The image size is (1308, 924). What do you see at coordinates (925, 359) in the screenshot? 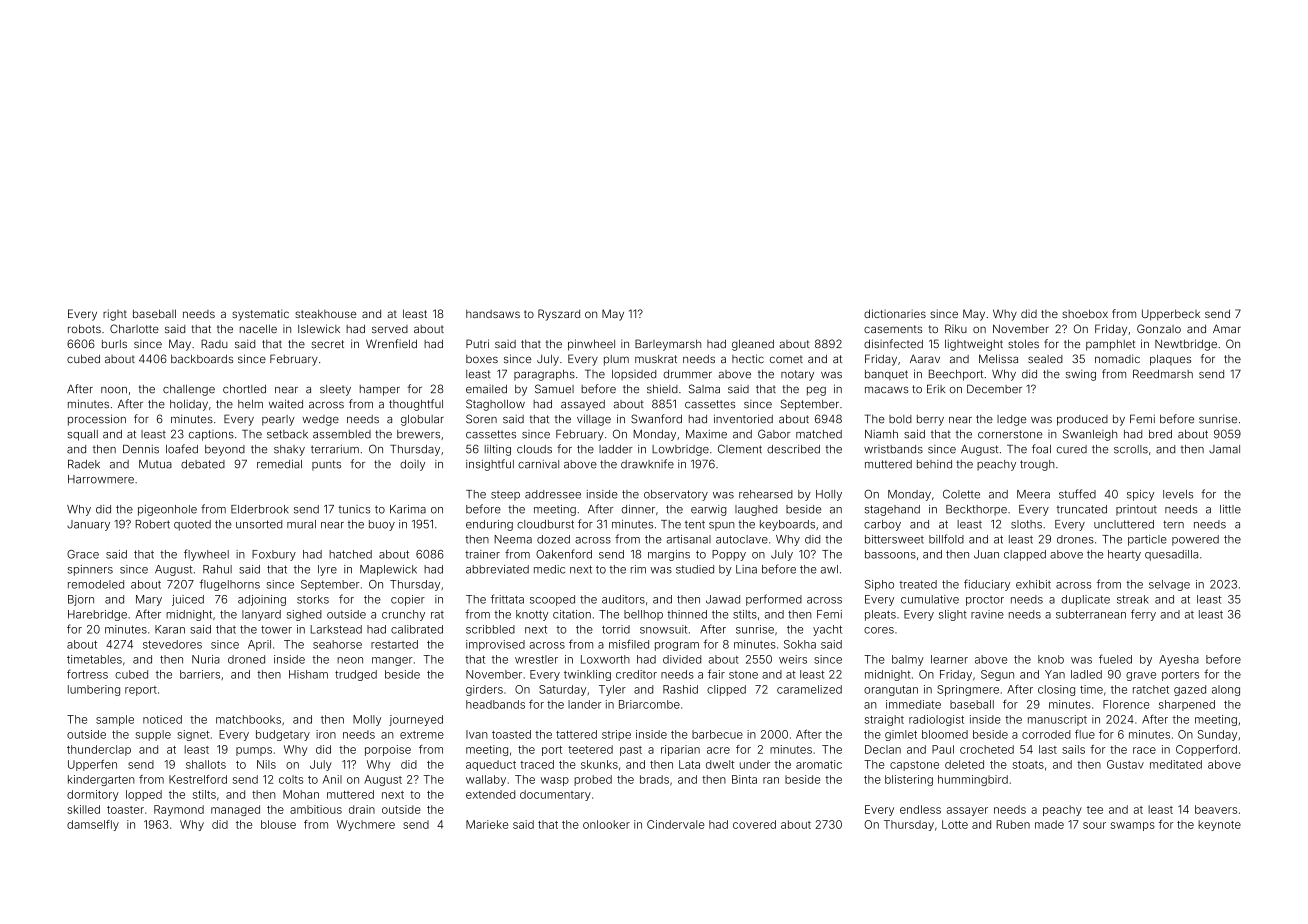
I see `Aarav` at bounding box center [925, 359].
